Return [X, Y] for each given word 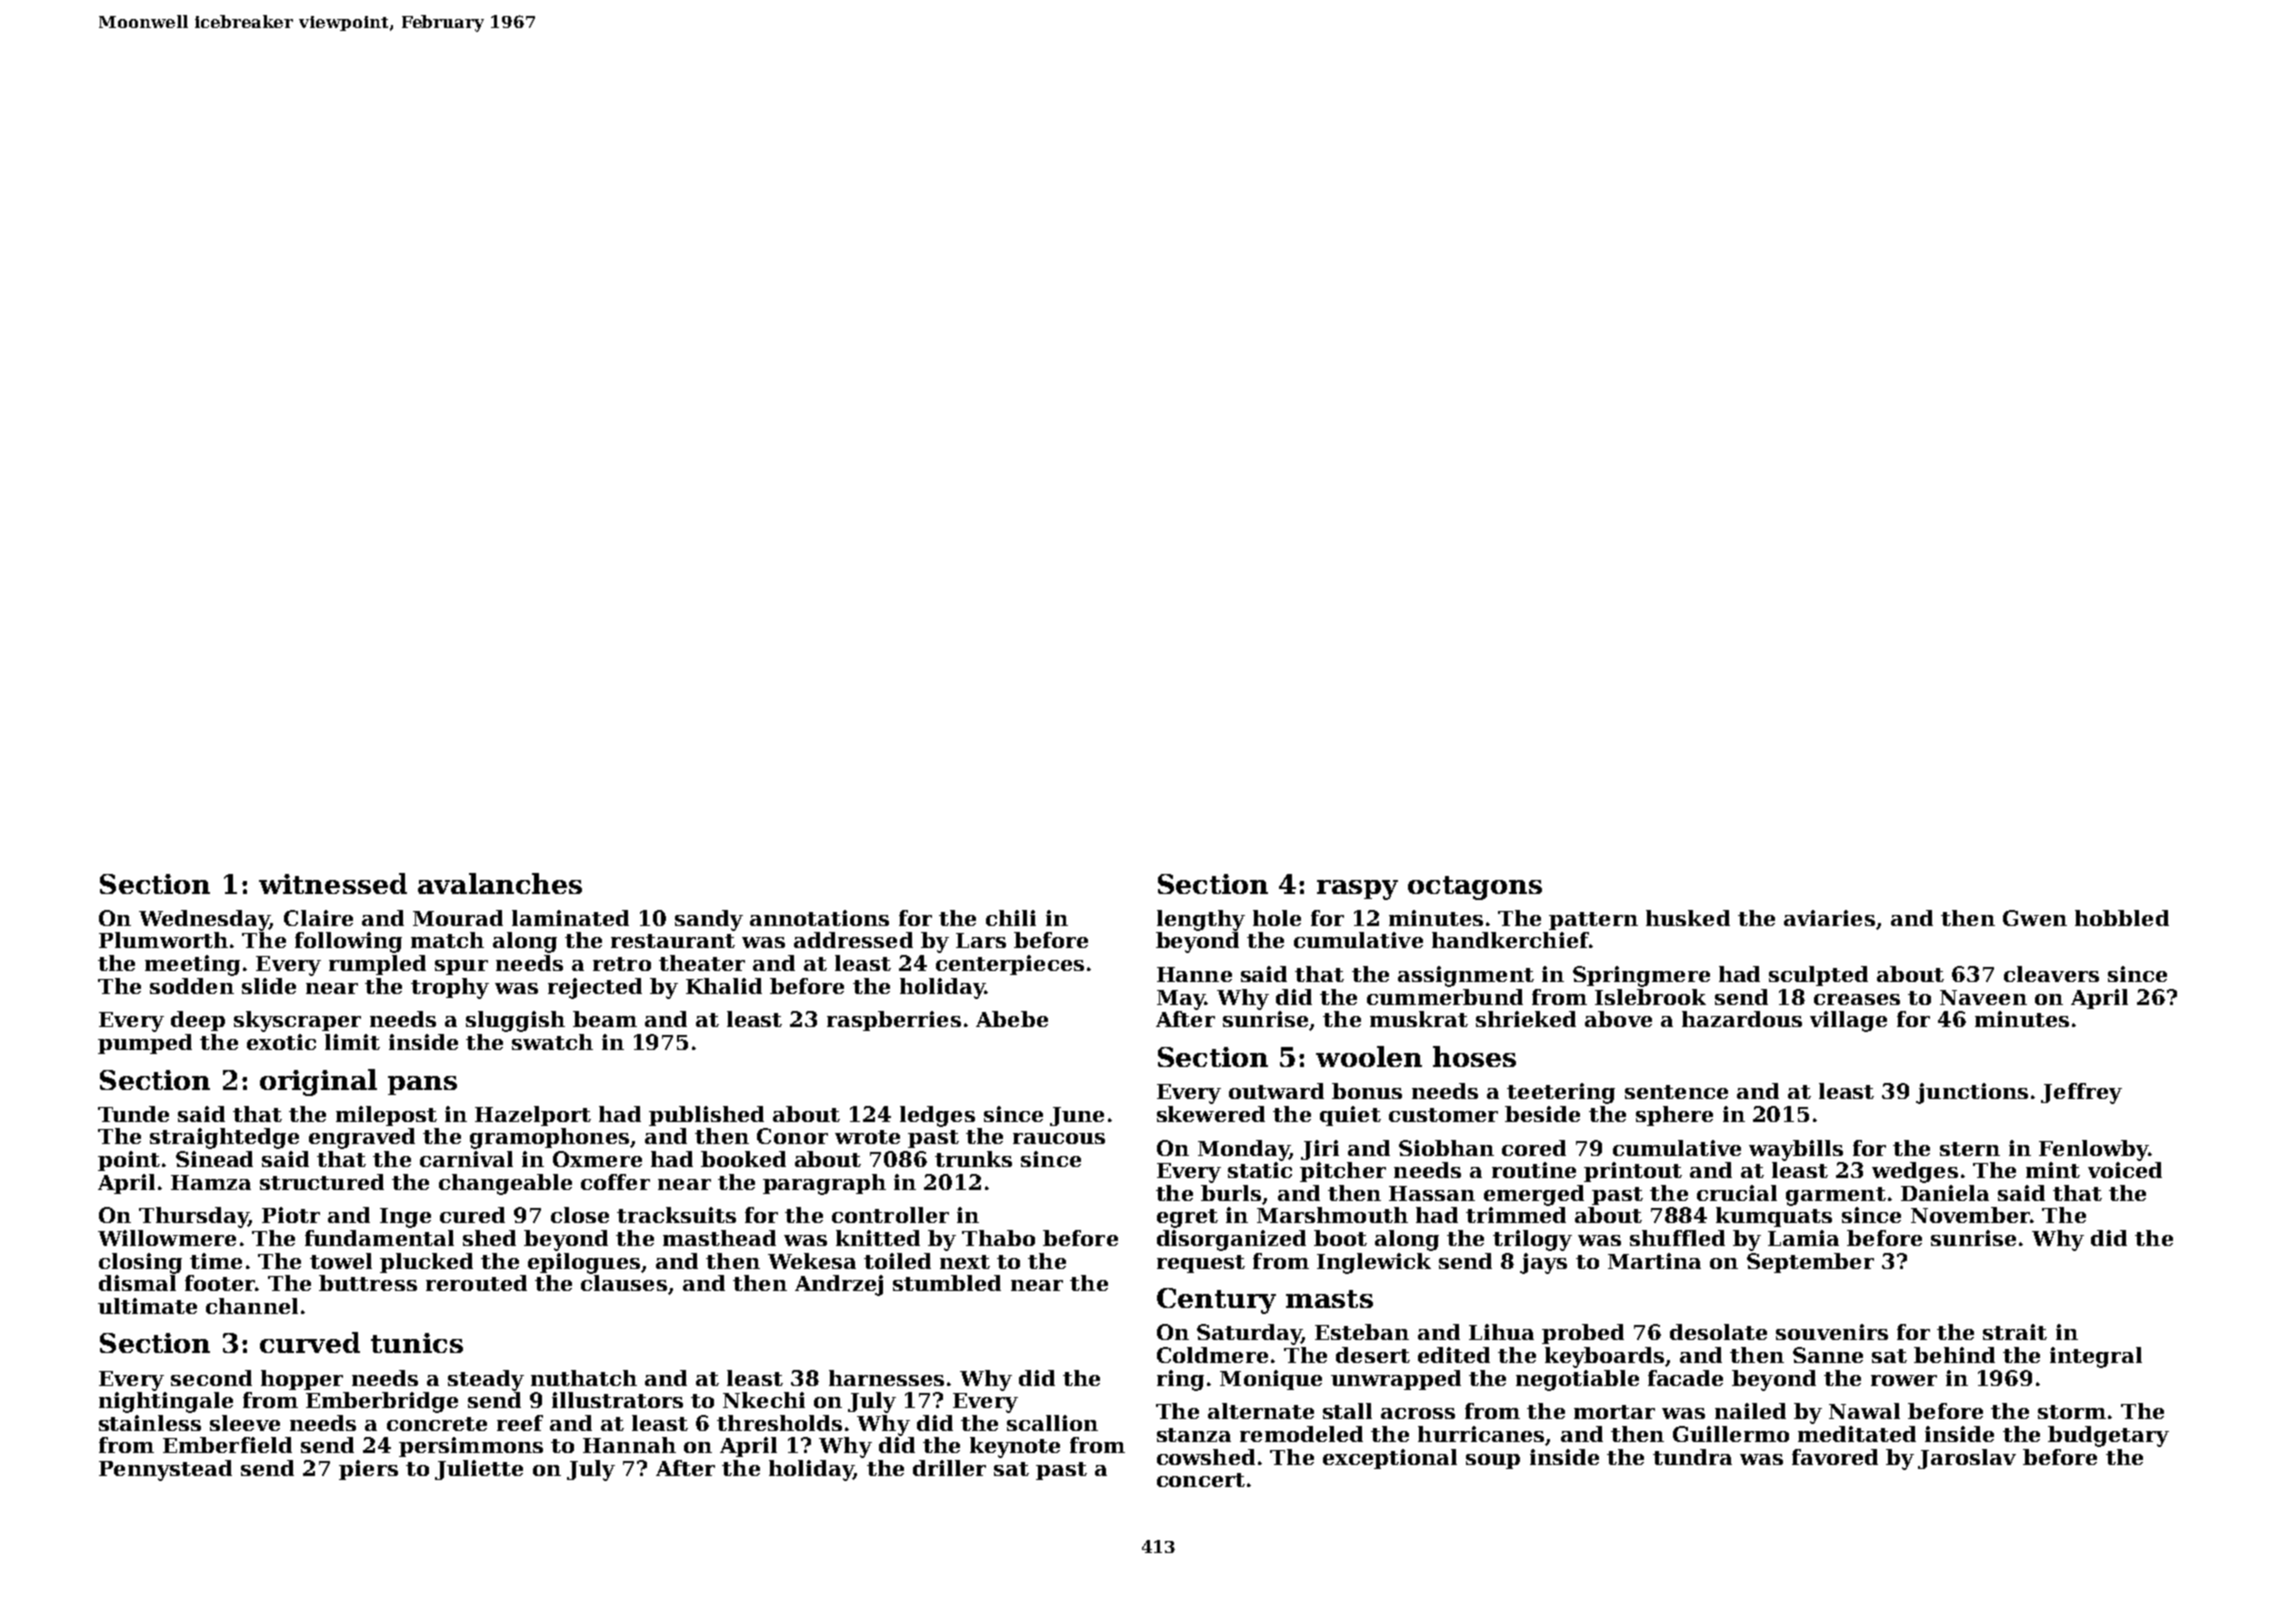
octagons [1475, 888]
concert [1201, 1480]
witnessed [333, 883]
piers [368, 1470]
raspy [1357, 890]
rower [1904, 1380]
